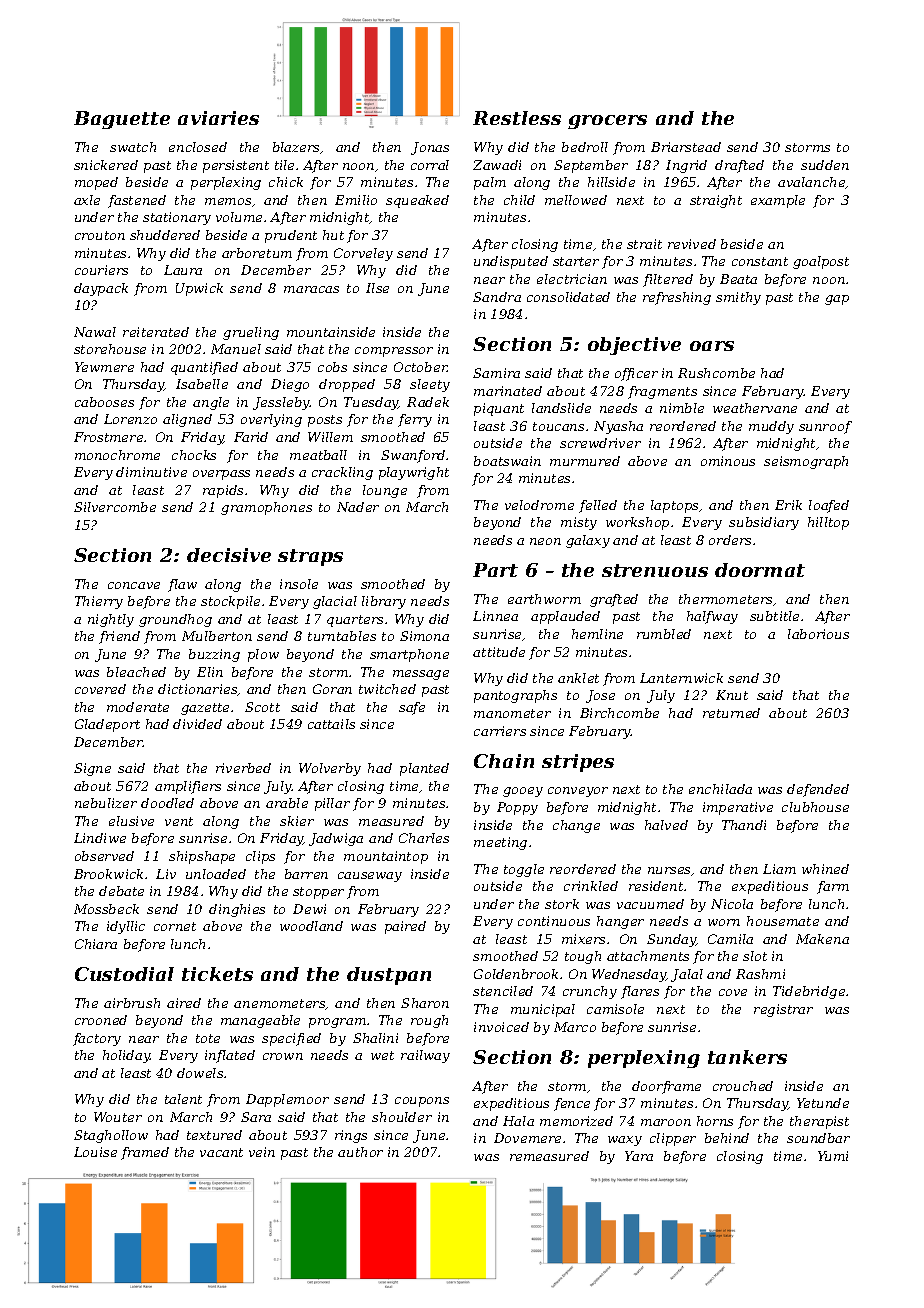 The image size is (924, 1308). Describe the element at coordinates (614, 600) in the page. I see `grafted` at that location.
